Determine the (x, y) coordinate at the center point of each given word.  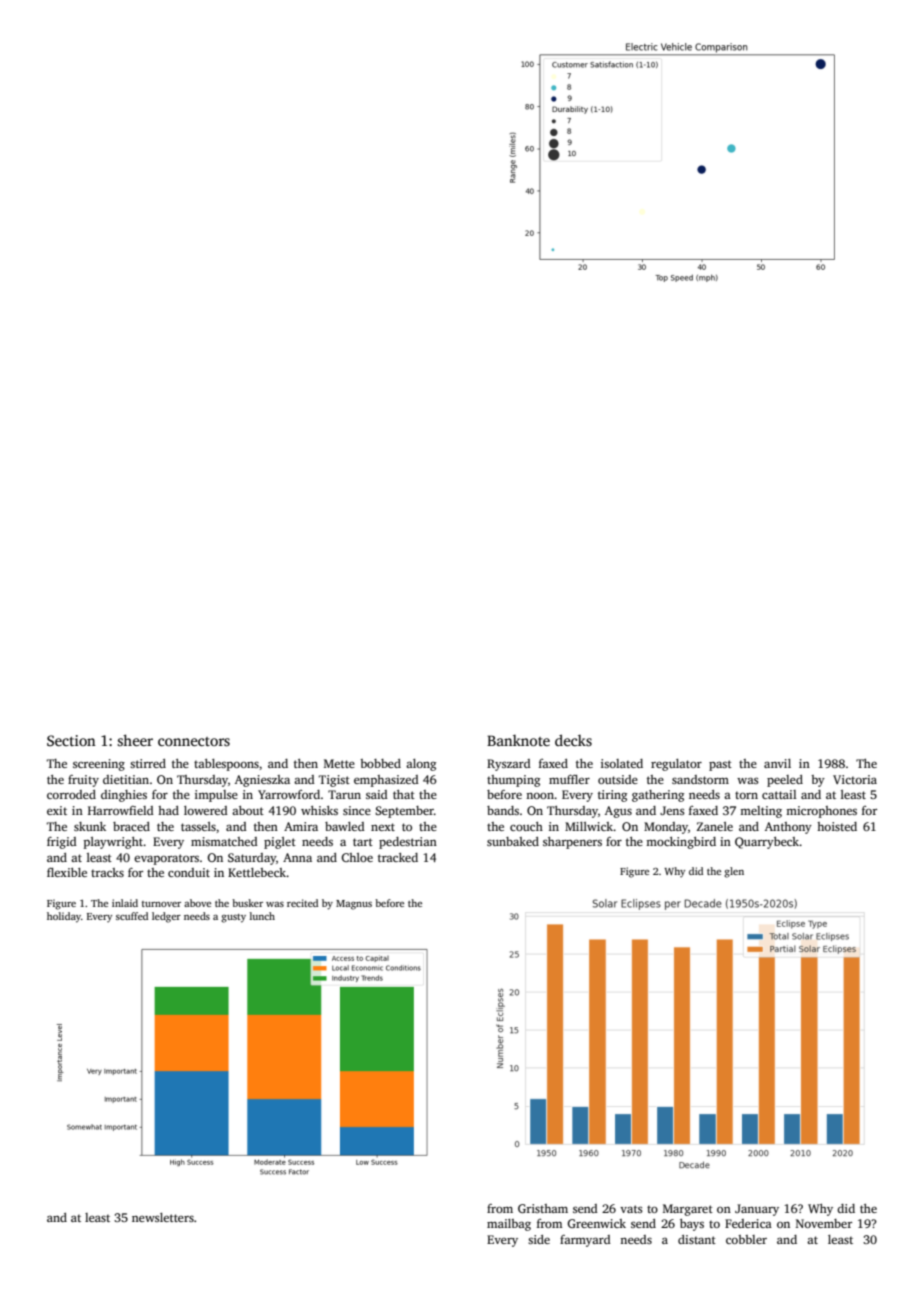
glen (734, 872)
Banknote (518, 740)
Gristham (543, 1208)
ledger (166, 917)
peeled (785, 781)
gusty (233, 918)
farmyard (585, 1241)
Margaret (688, 1210)
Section (71, 740)
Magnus (354, 905)
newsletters (163, 1217)
